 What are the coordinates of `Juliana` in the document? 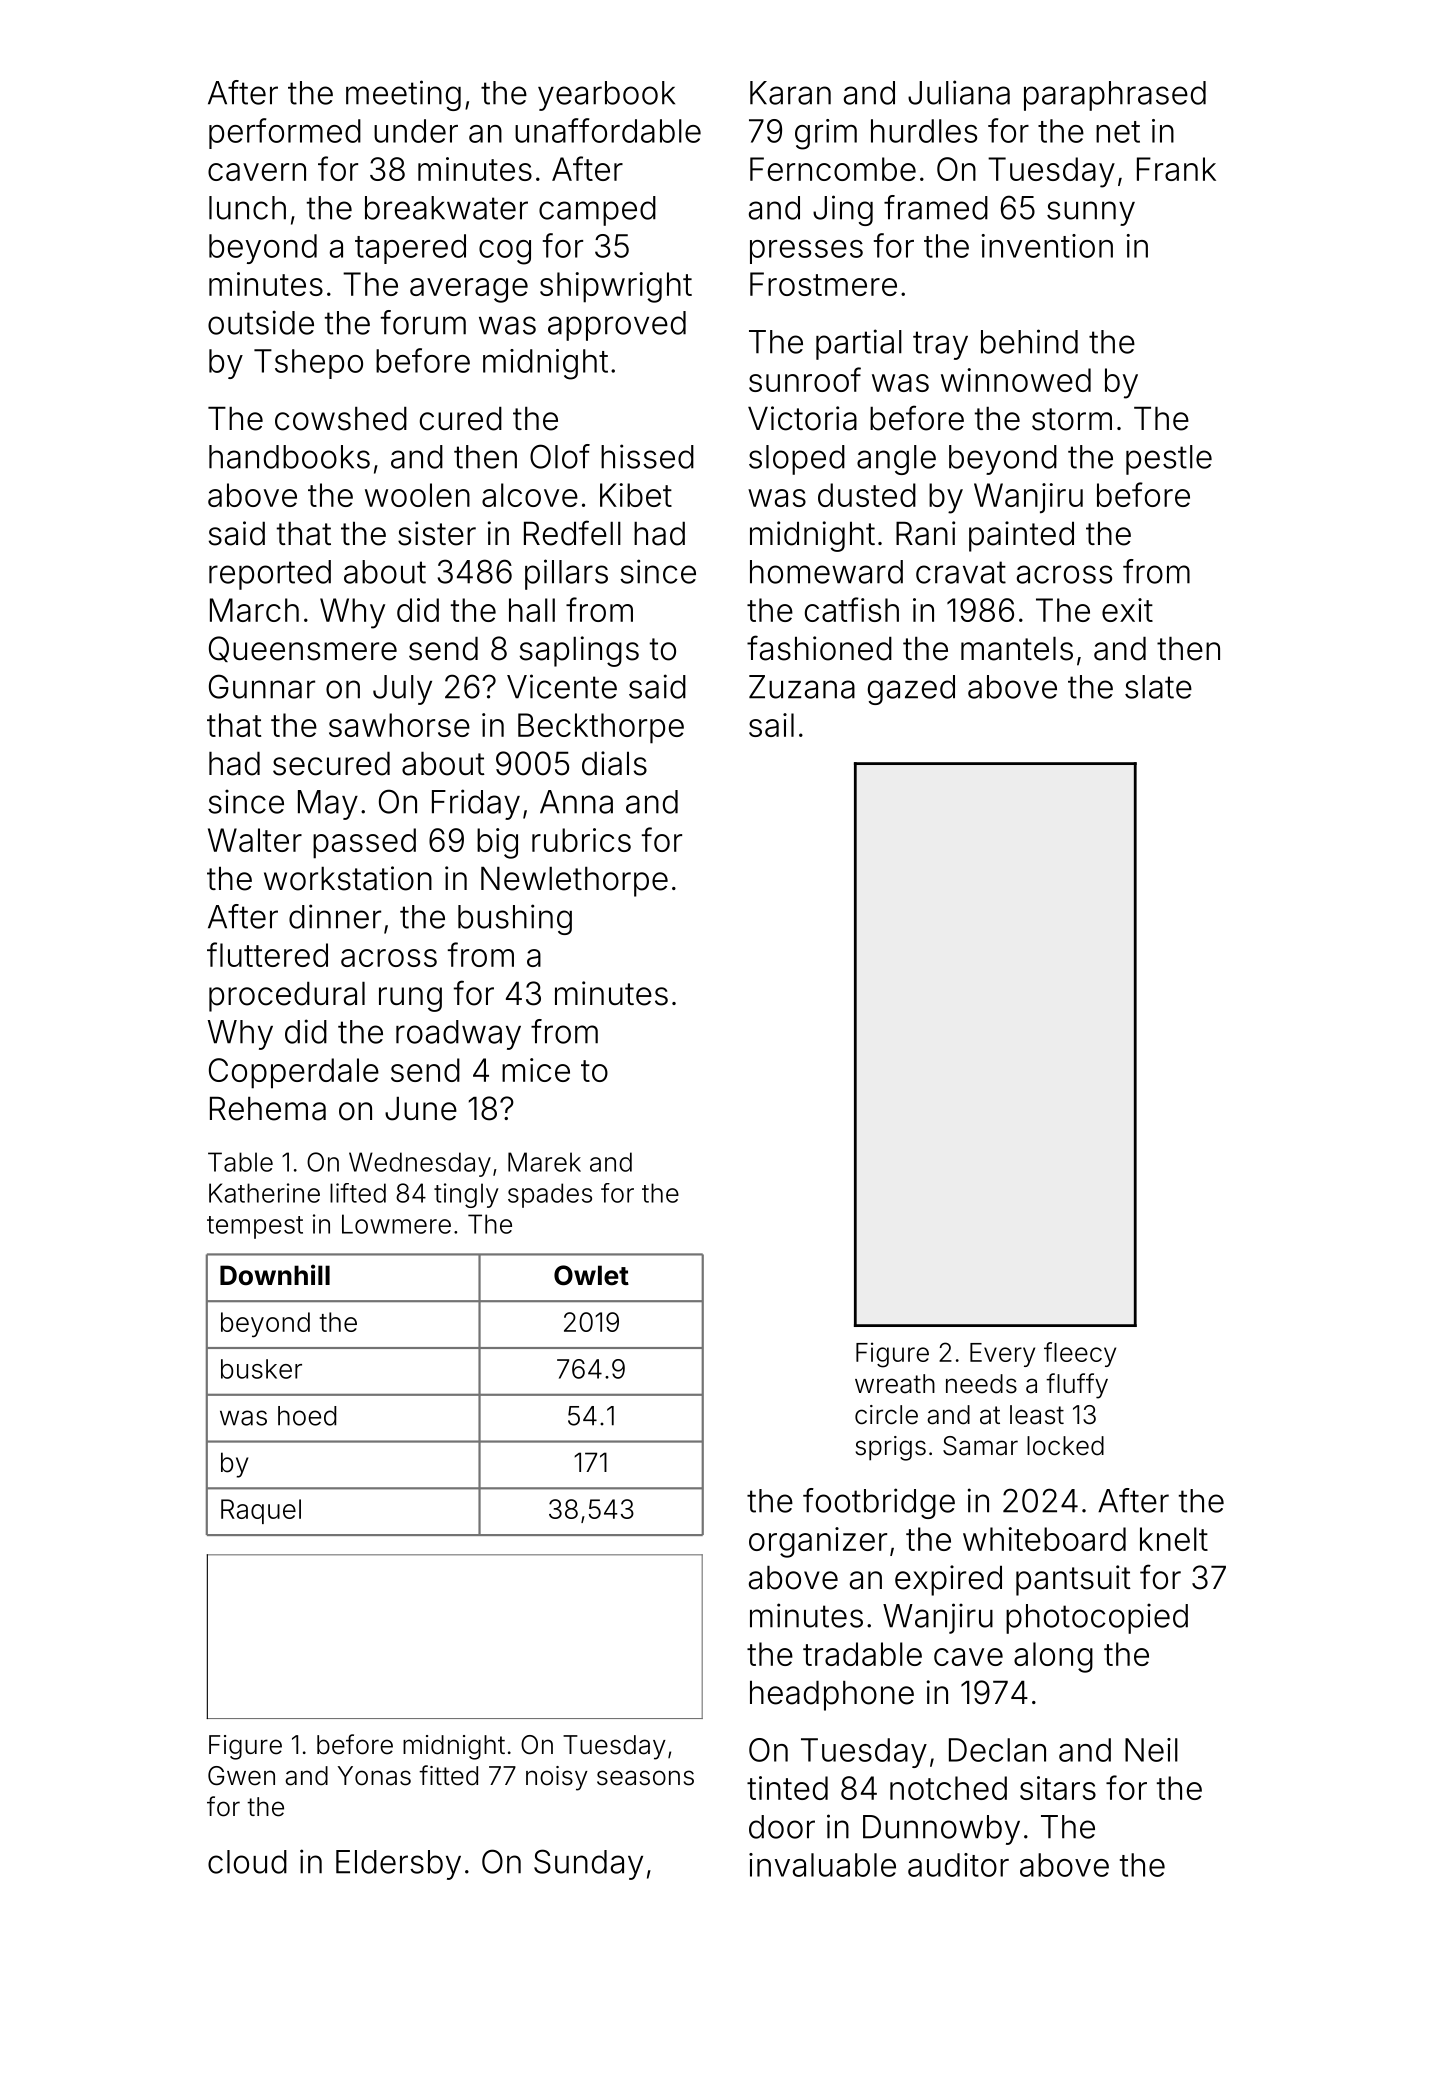 It's located at (959, 92).
